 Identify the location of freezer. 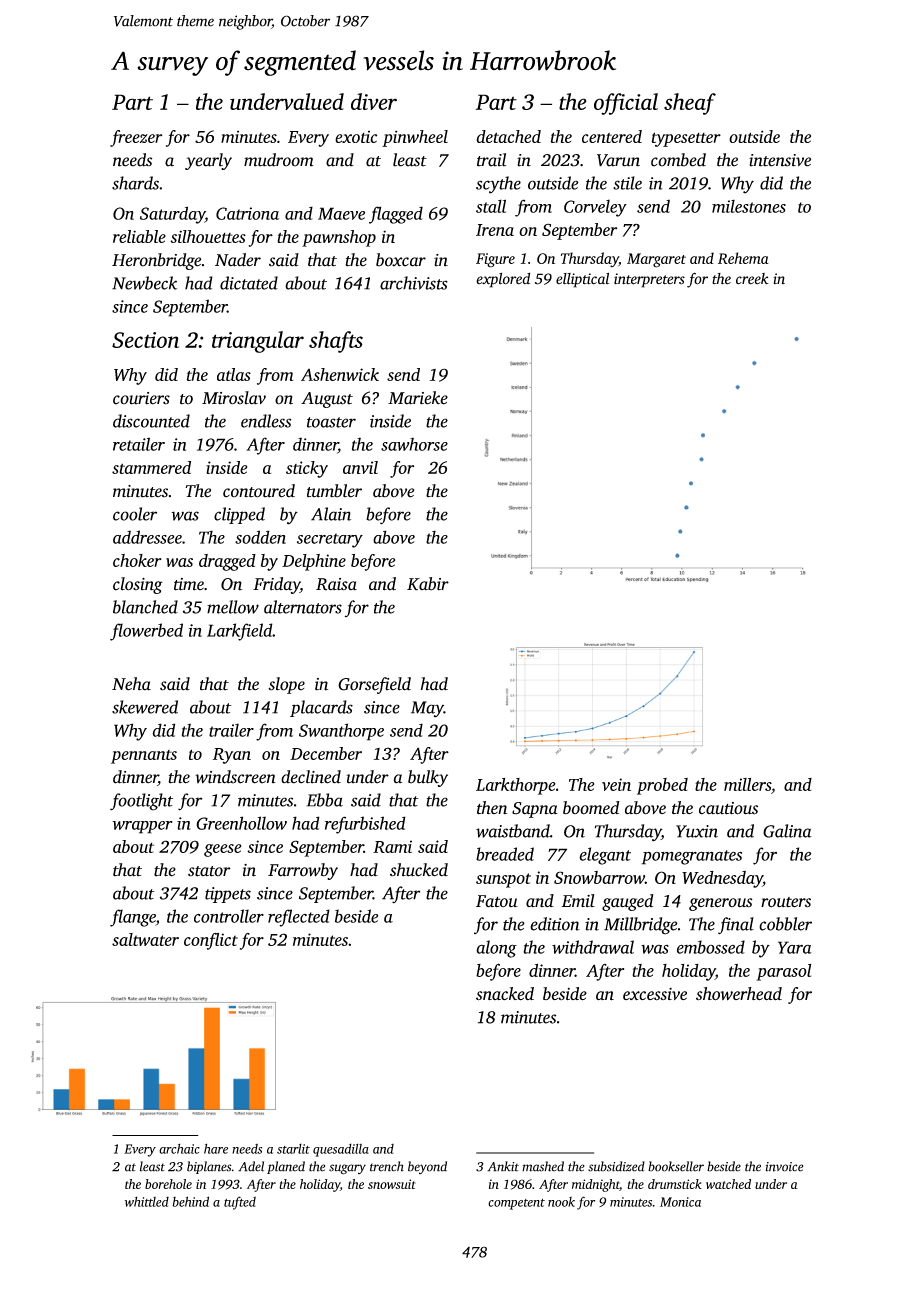
(136, 138).
